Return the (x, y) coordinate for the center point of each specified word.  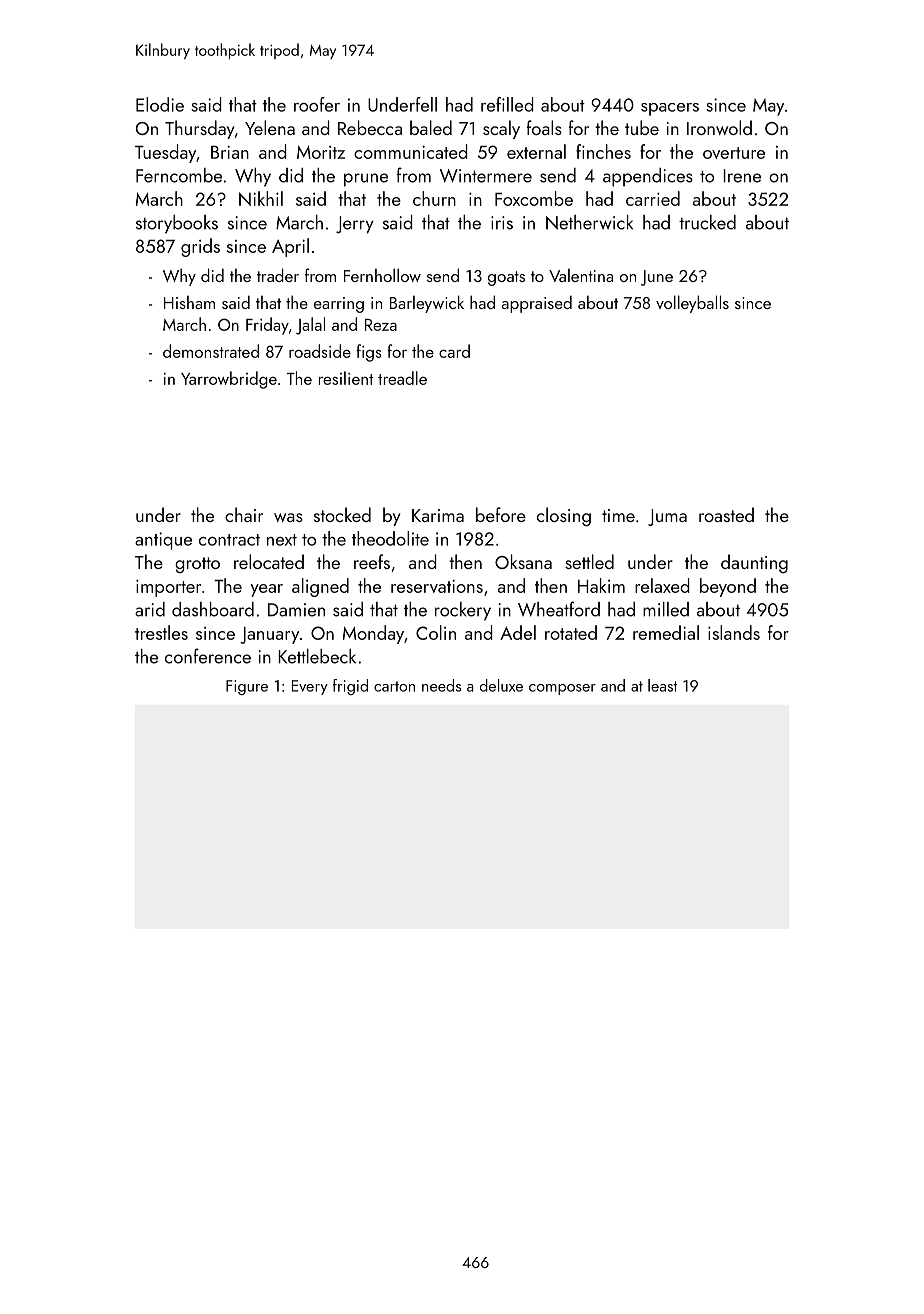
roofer (317, 104)
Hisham (189, 302)
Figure (247, 687)
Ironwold (719, 127)
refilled (507, 104)
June (657, 278)
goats (506, 278)
